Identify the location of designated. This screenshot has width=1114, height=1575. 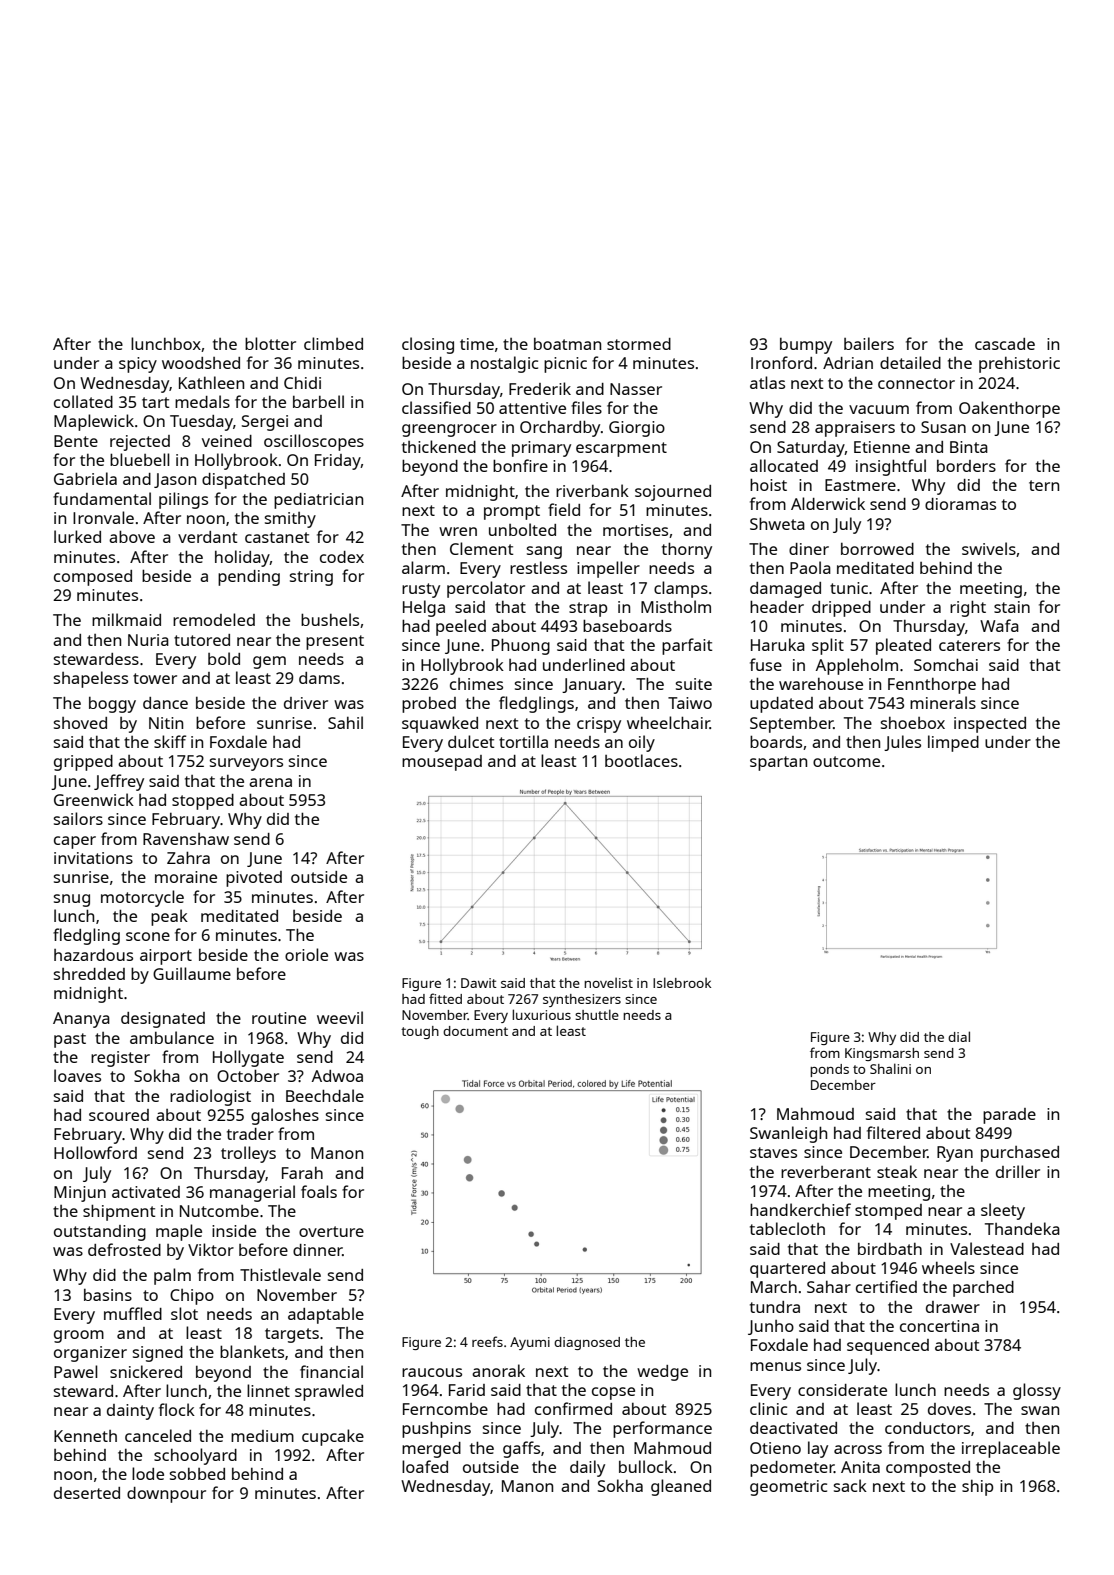
(163, 1020).
